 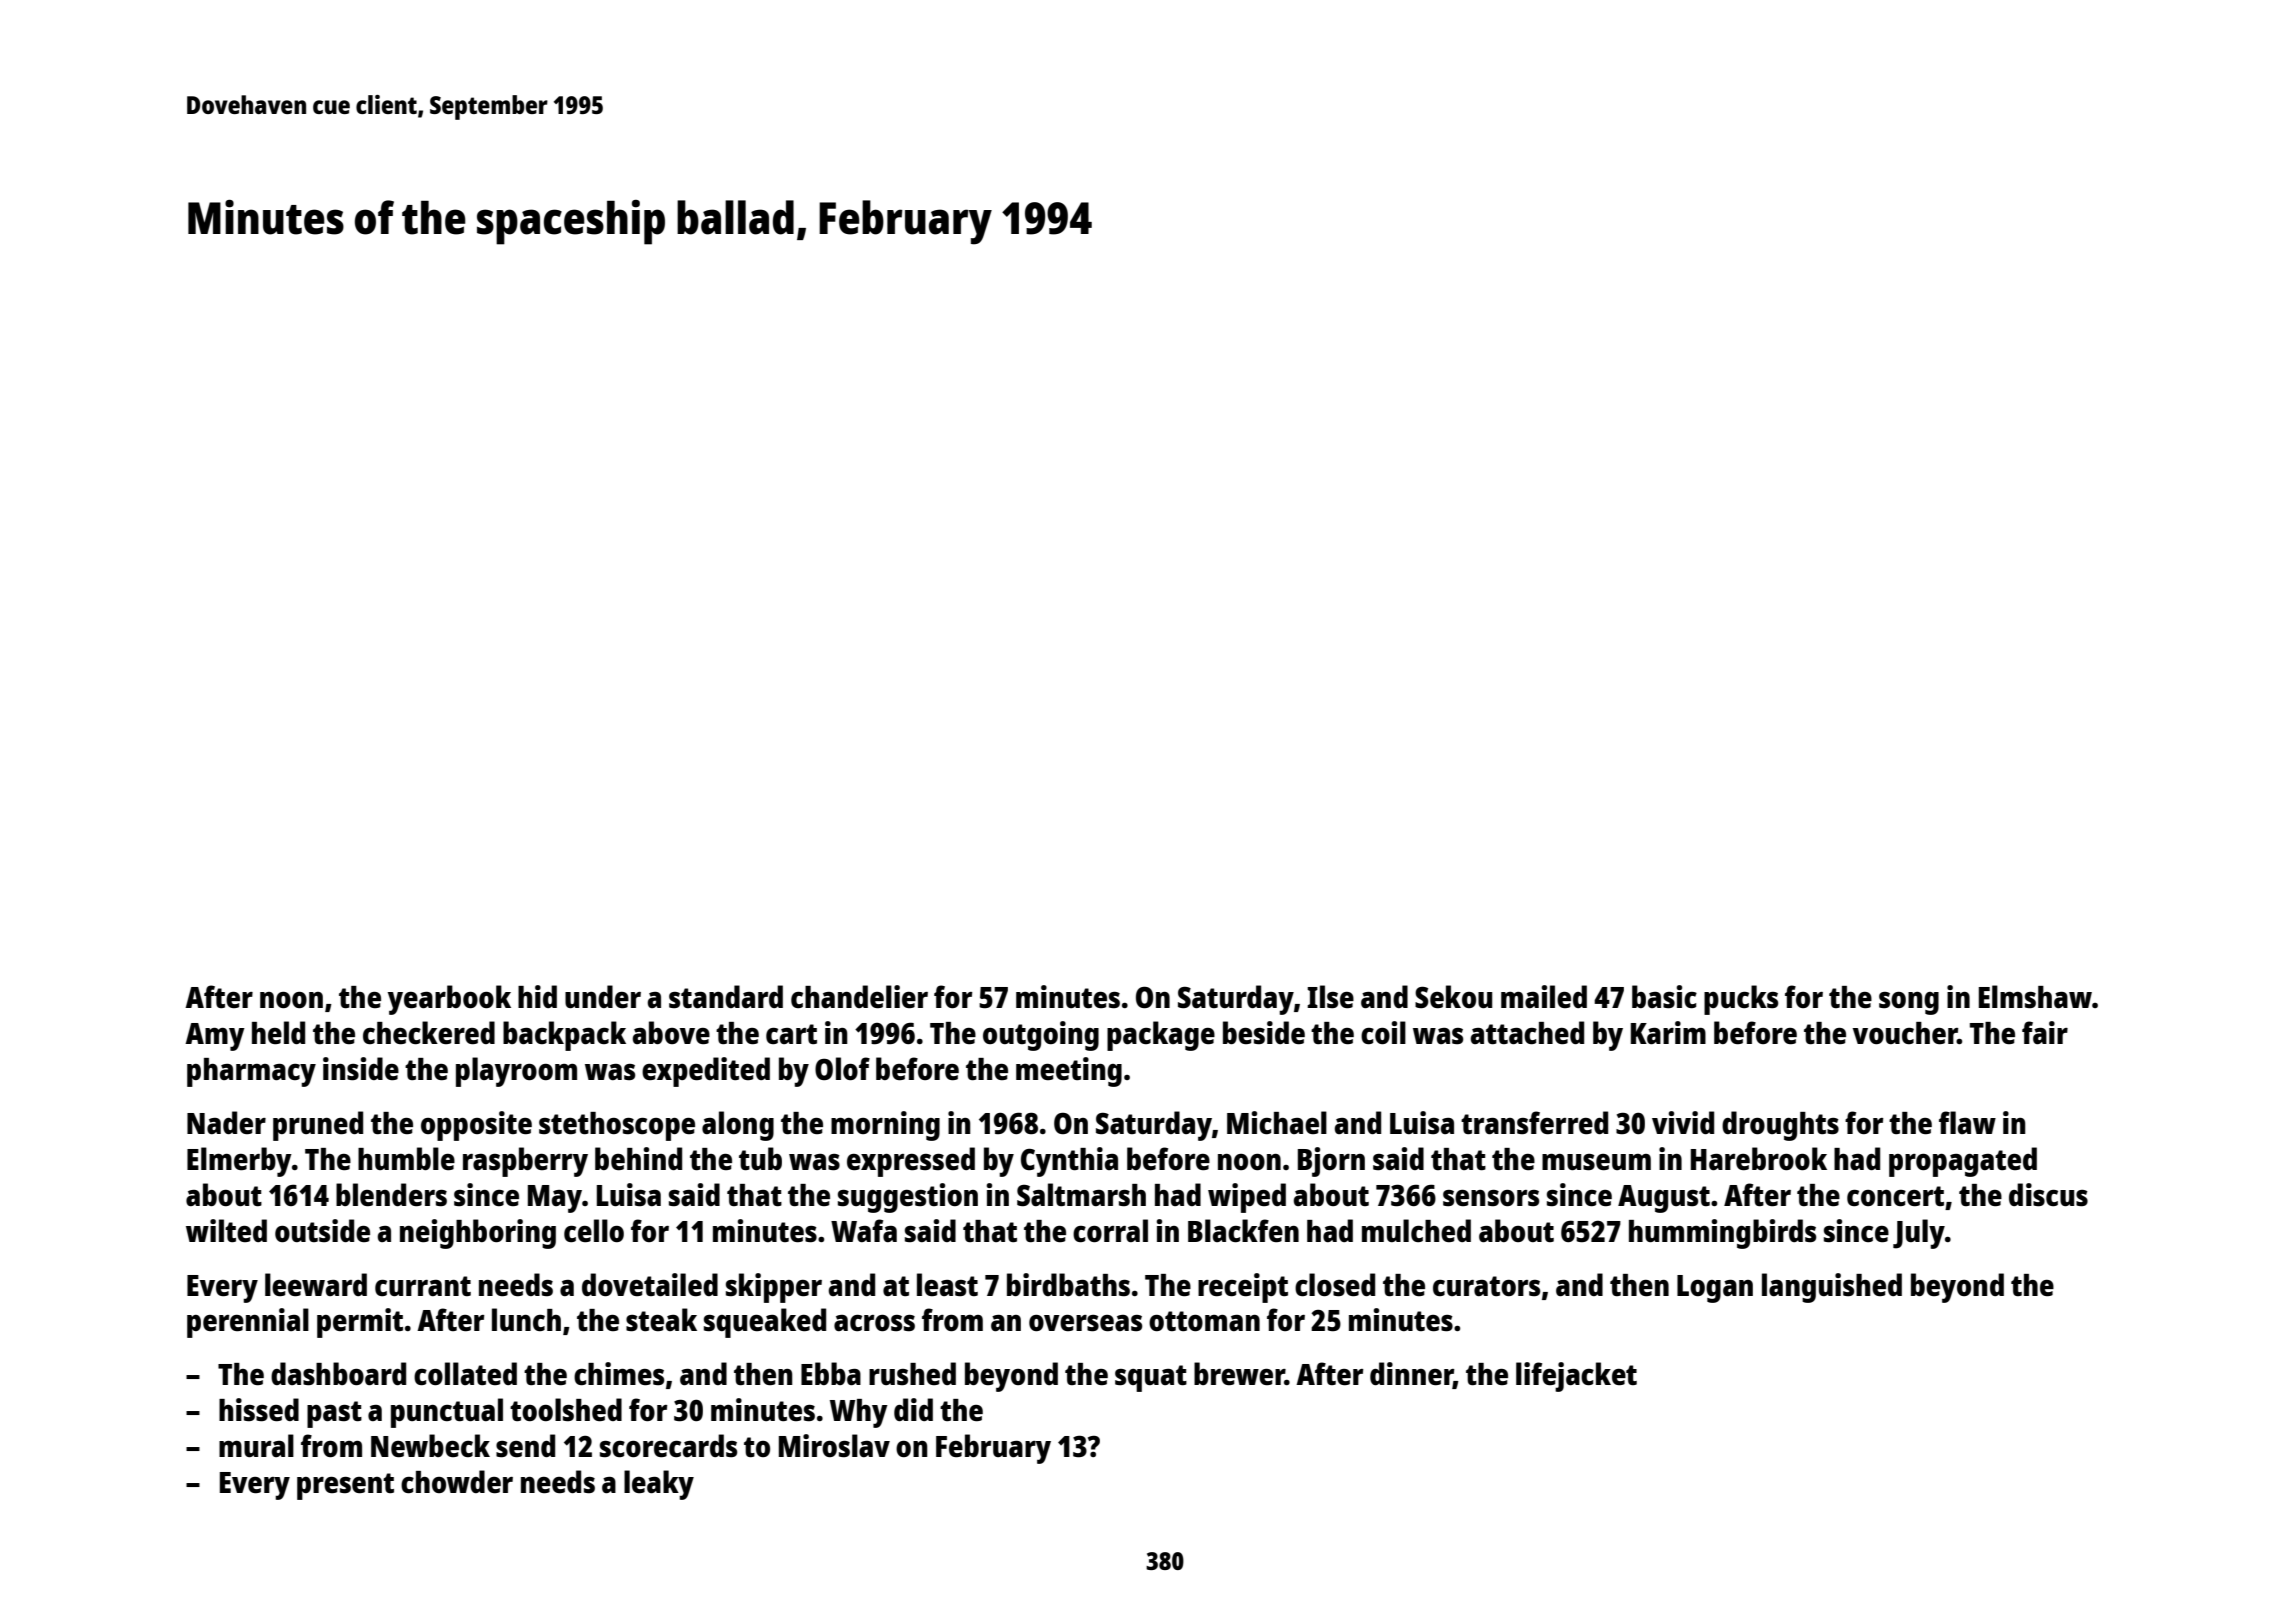 I want to click on Sekou, so click(x=1453, y=997).
